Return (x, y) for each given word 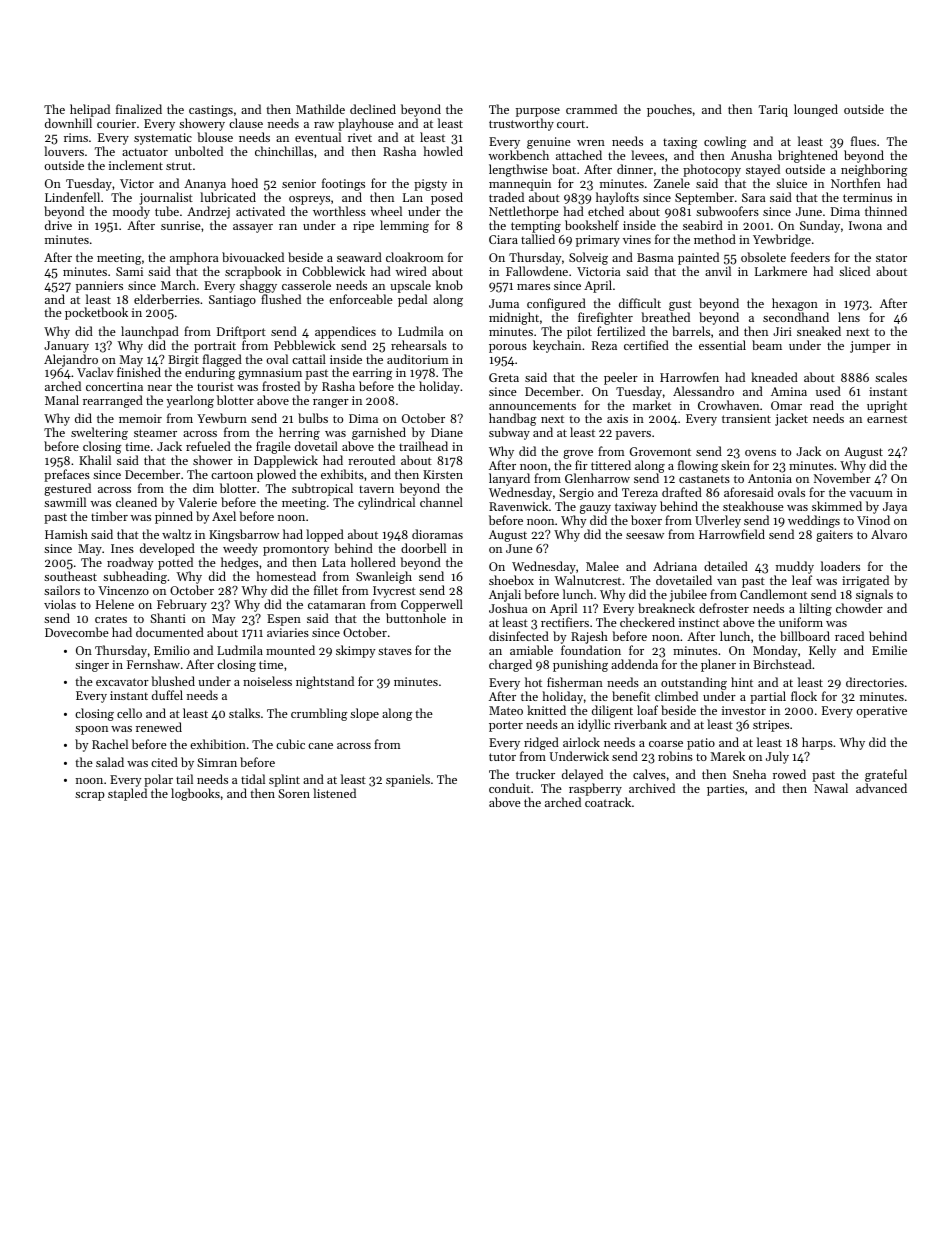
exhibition (218, 744)
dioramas (437, 534)
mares (533, 287)
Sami (129, 271)
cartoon (232, 475)
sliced (854, 271)
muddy (795, 567)
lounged (816, 110)
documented (170, 632)
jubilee (688, 595)
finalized (139, 109)
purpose (538, 112)
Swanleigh (384, 577)
